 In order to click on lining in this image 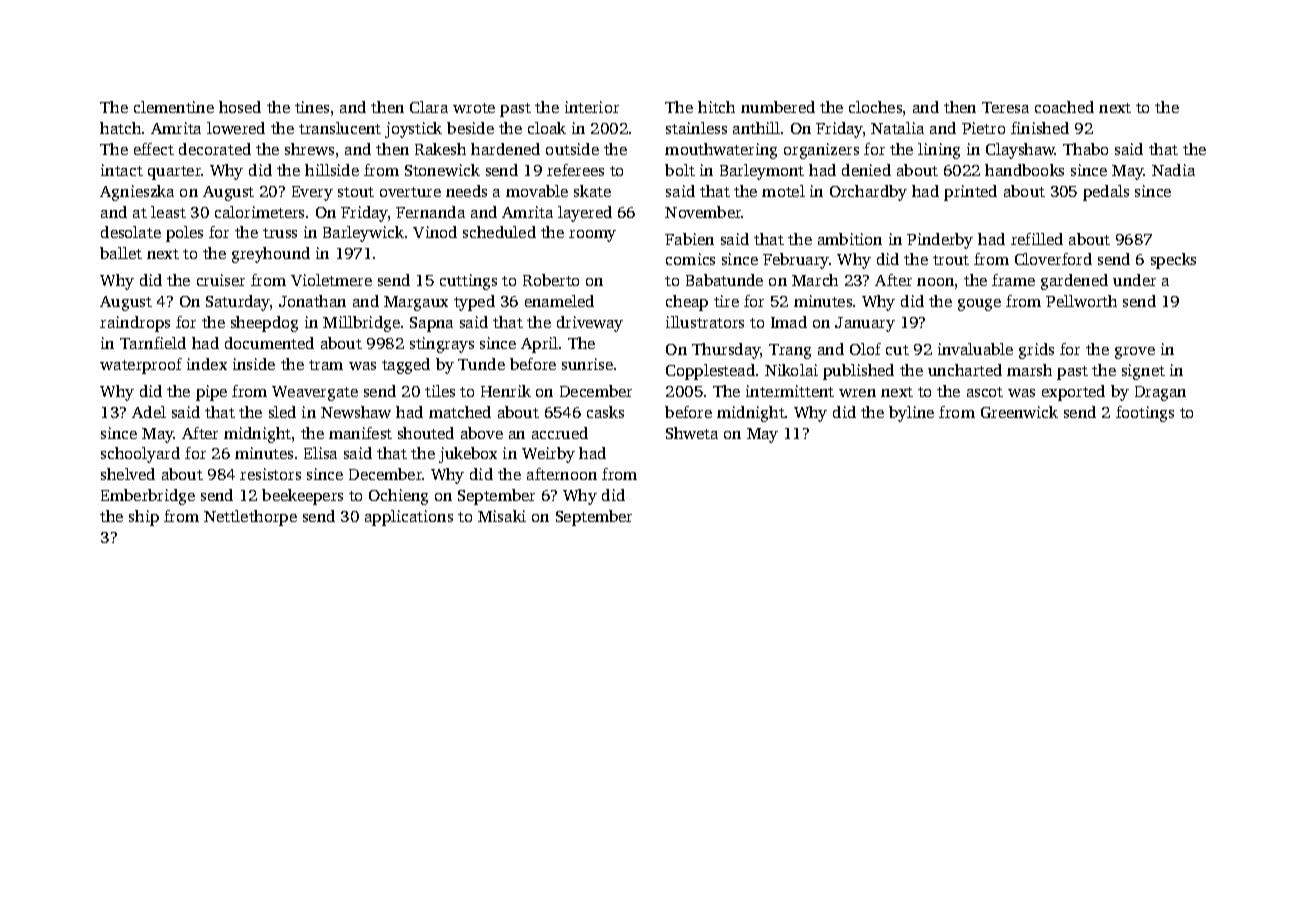, I will do `click(939, 151)`.
